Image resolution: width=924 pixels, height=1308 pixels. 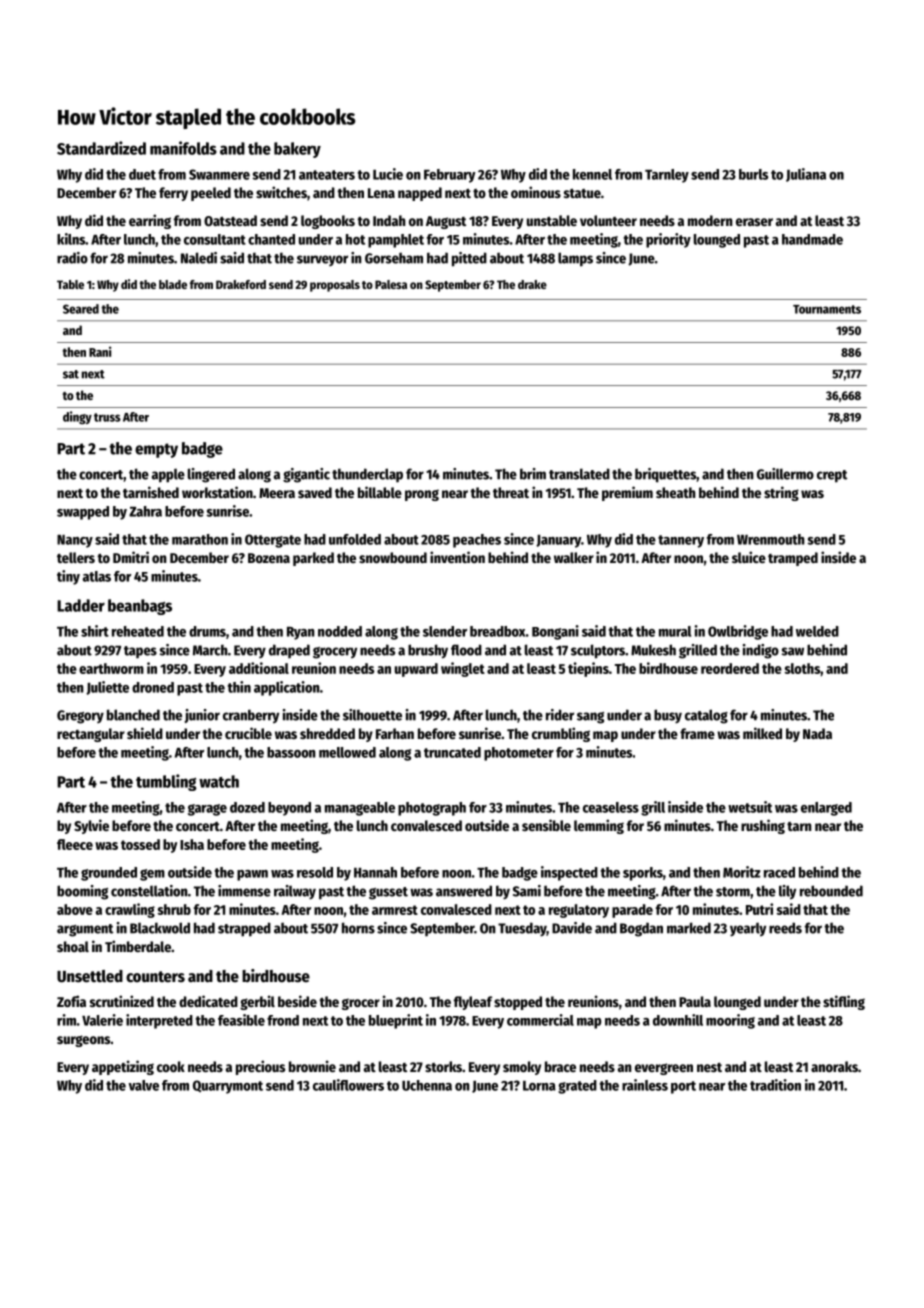 What do you see at coordinates (446, 222) in the screenshot?
I see `August` at bounding box center [446, 222].
